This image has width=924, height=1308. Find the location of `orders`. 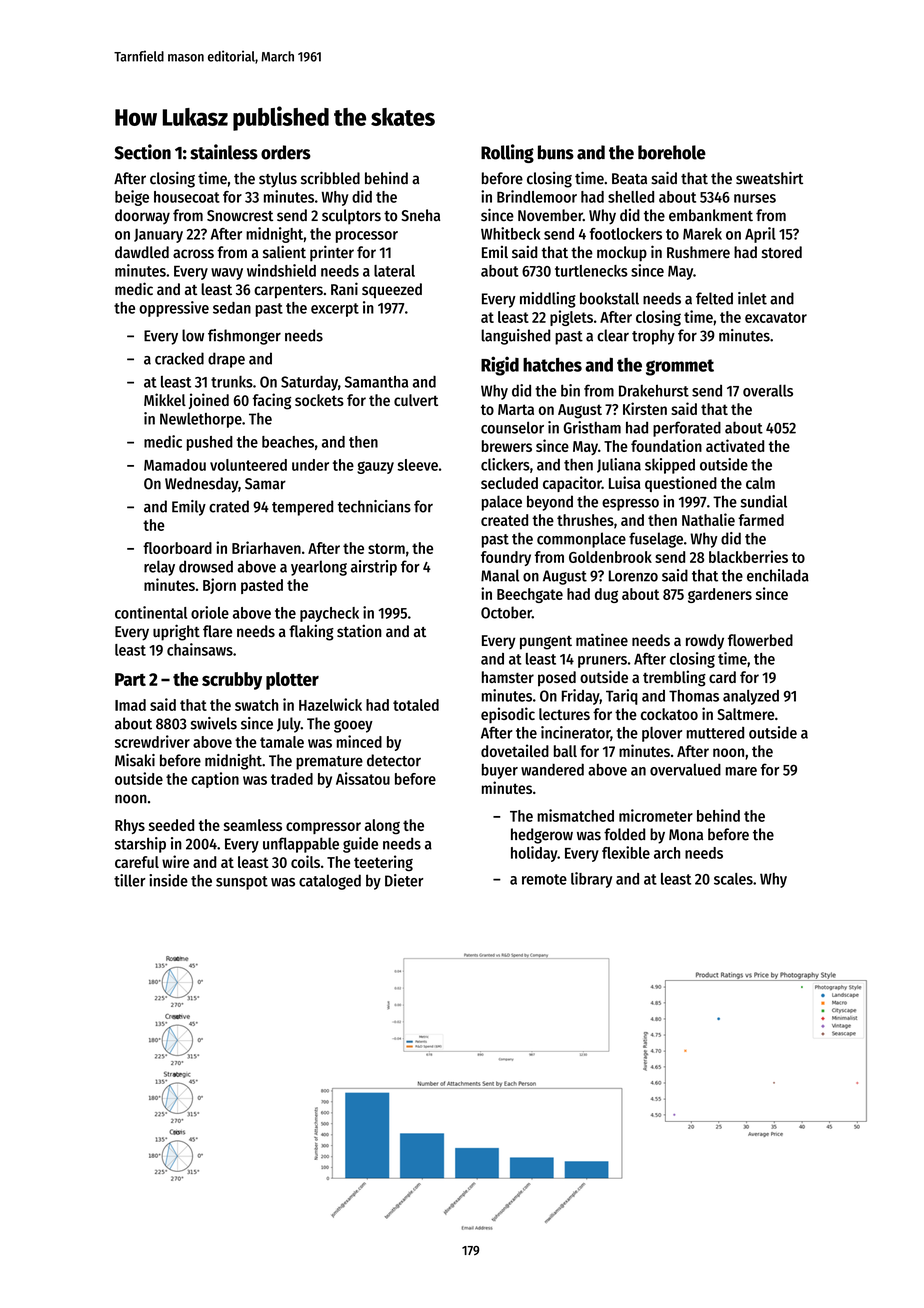

orders is located at coordinates (286, 152).
